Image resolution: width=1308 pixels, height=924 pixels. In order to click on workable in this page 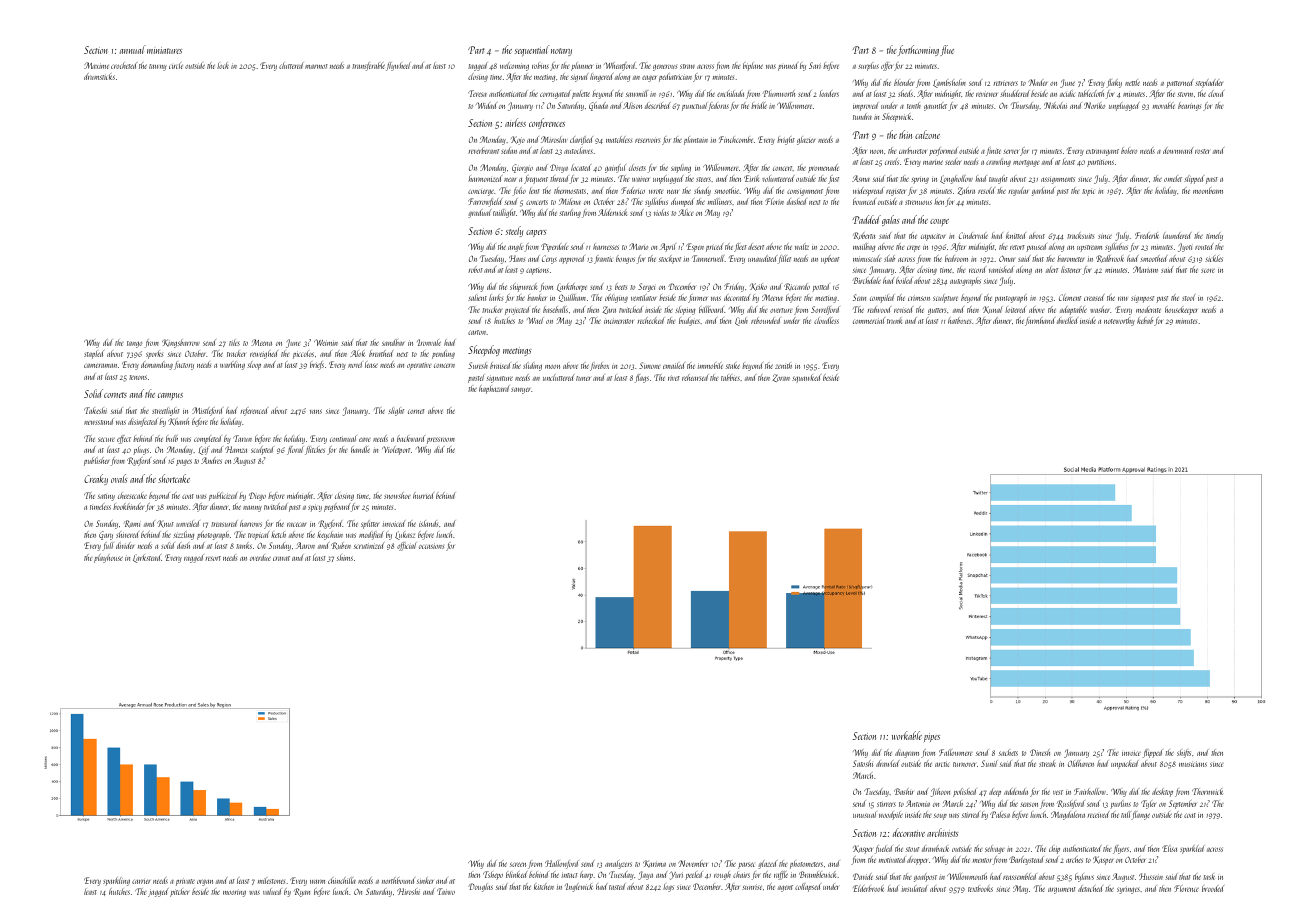, I will do `click(907, 735)`.
